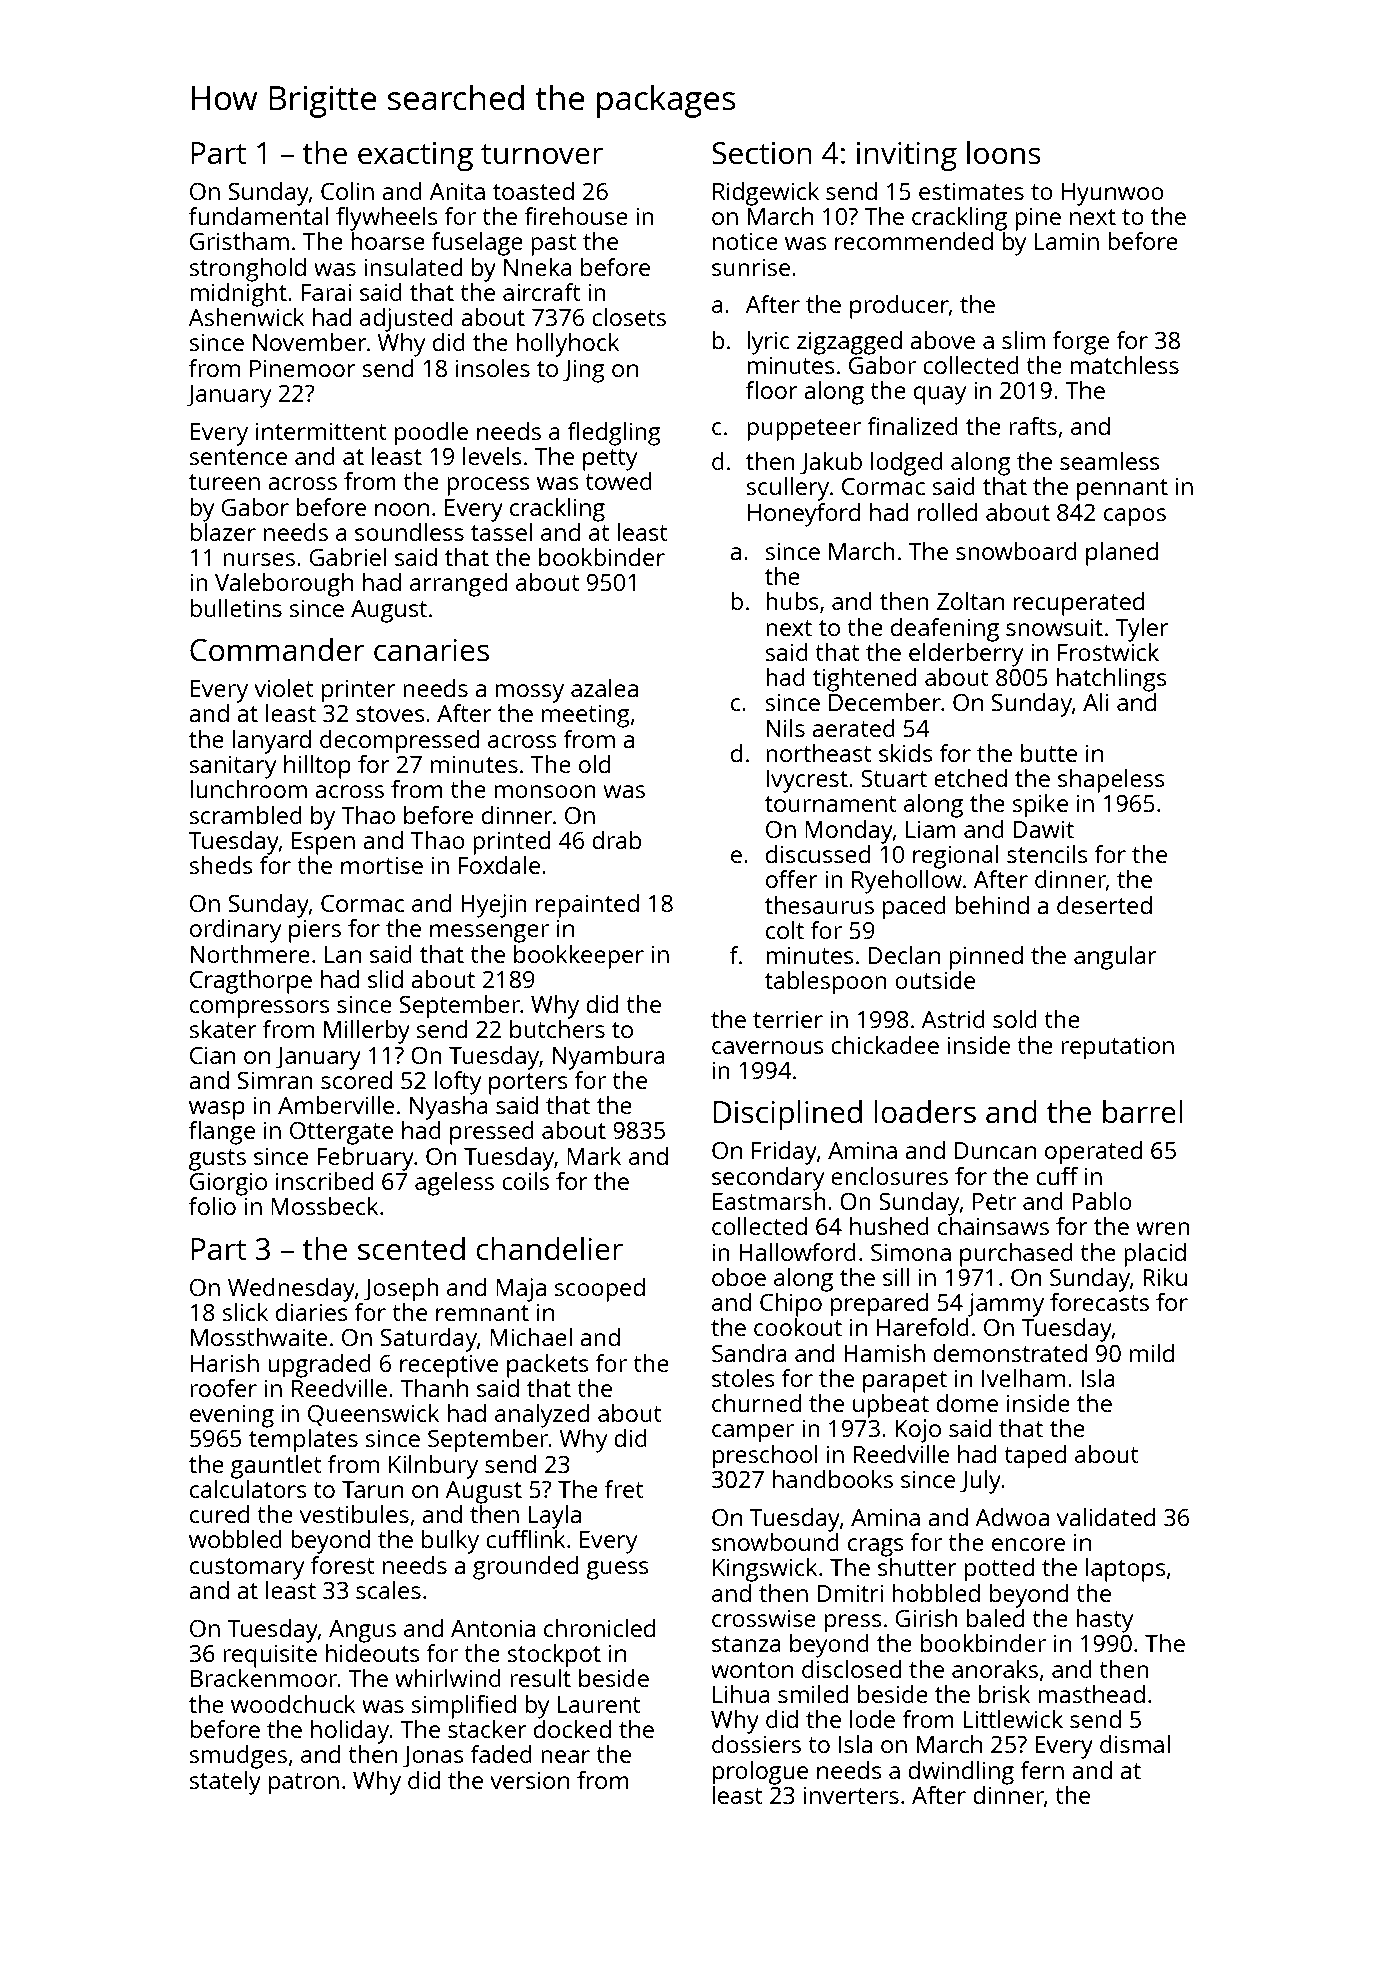 The height and width of the screenshot is (1969, 1386). Describe the element at coordinates (788, 489) in the screenshot. I see `scullery` at that location.
